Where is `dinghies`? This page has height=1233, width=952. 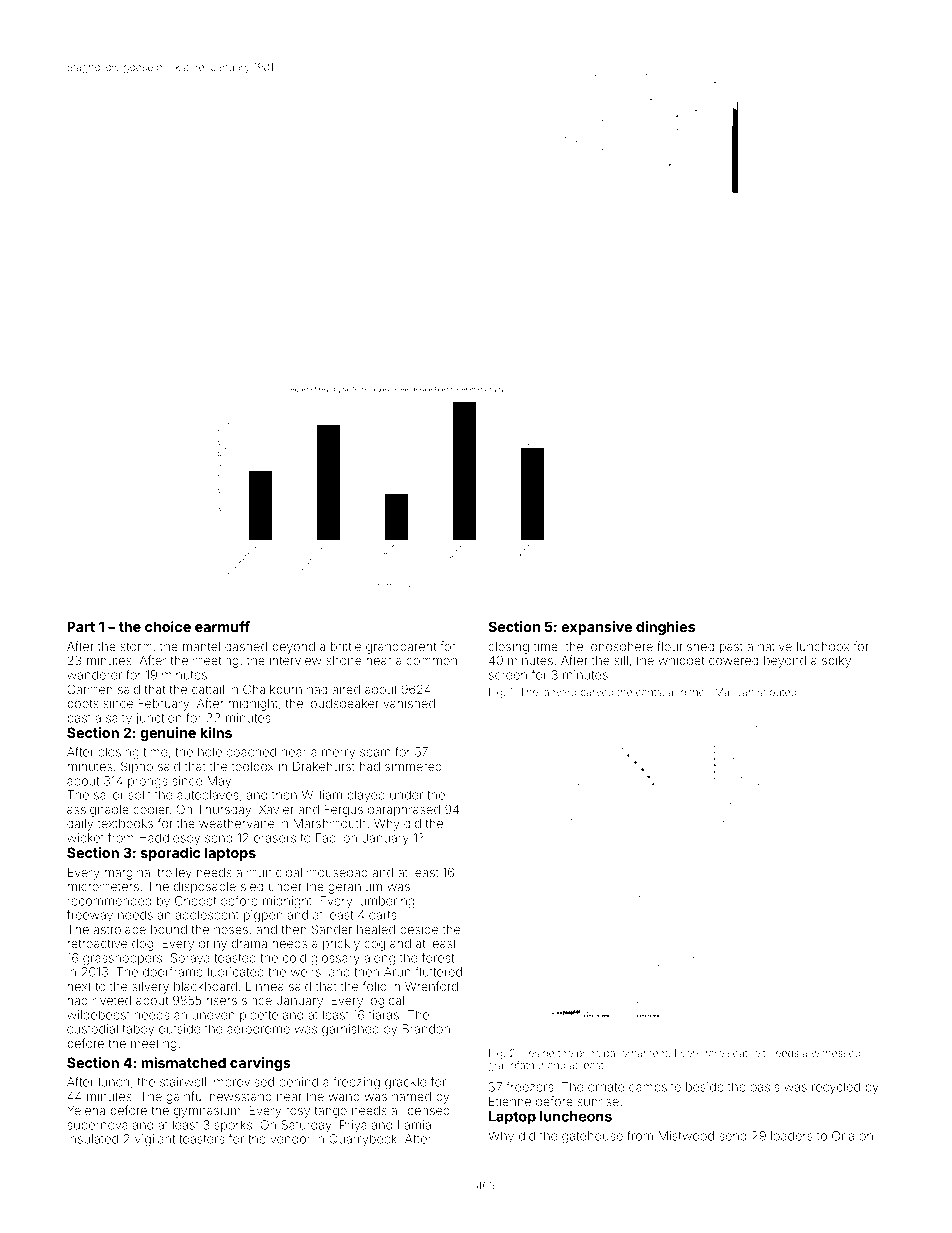 dinghies is located at coordinates (665, 628).
